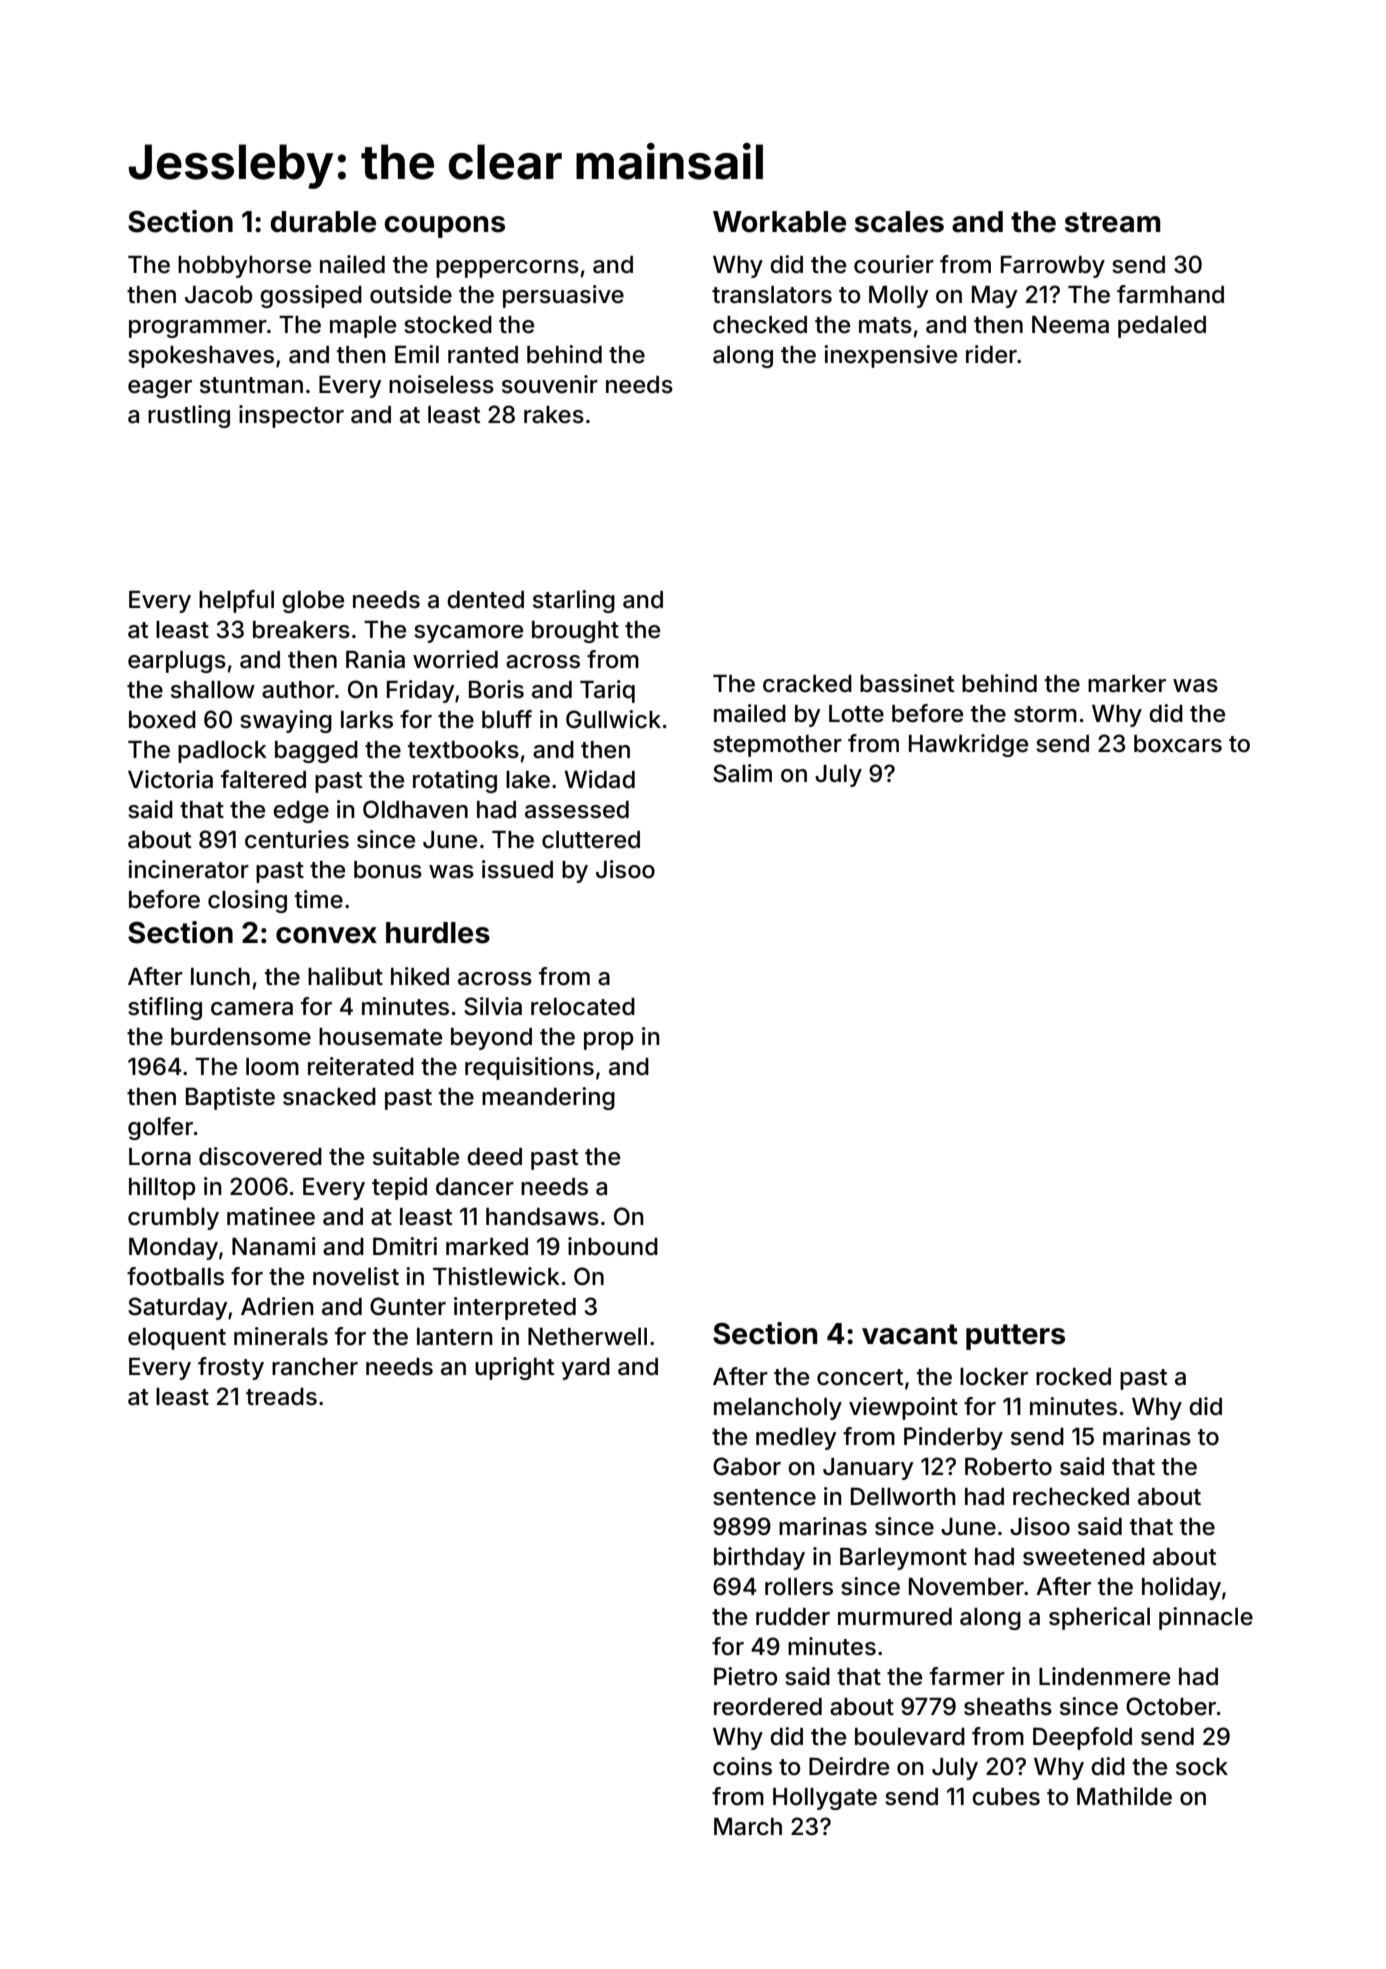 This screenshot has width=1386, height=1969. I want to click on sentence, so click(764, 1497).
